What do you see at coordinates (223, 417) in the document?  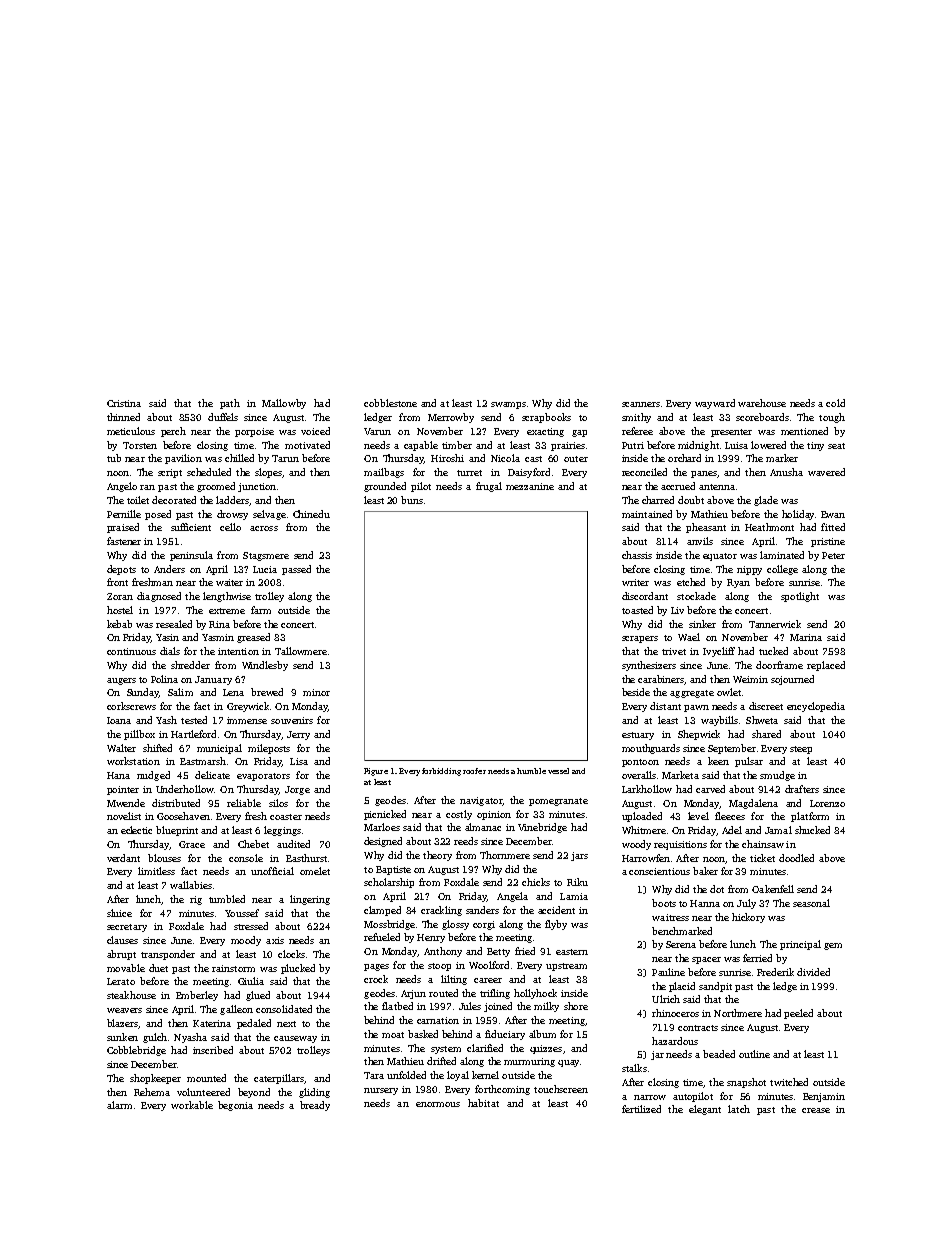 I see `duffels` at bounding box center [223, 417].
